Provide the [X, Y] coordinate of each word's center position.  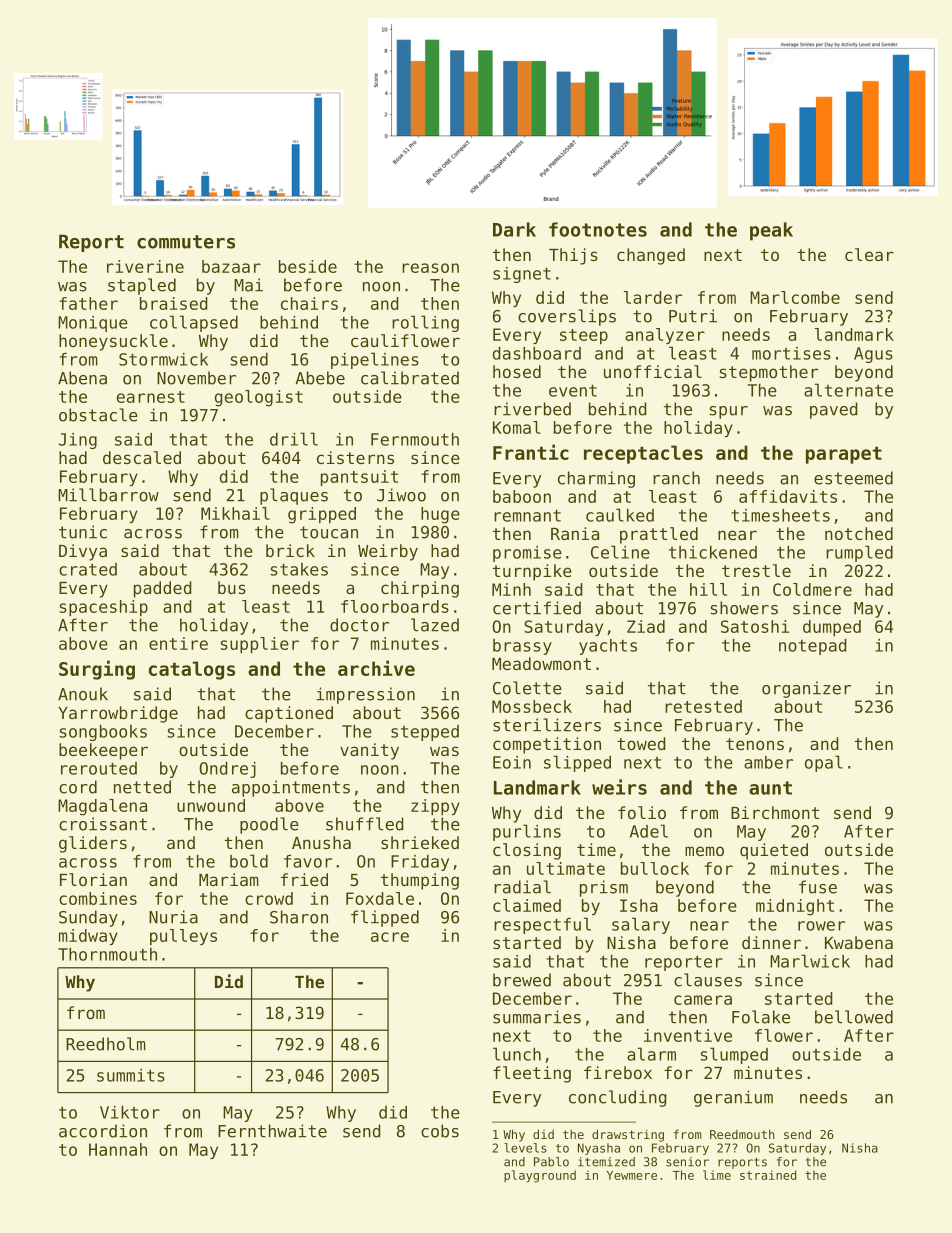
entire [178, 643]
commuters [186, 242]
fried [304, 879]
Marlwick [810, 961]
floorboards [395, 606]
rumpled [859, 553]
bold [249, 861]
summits [131, 1075]
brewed [522, 980]
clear [869, 254]
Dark [514, 229]
